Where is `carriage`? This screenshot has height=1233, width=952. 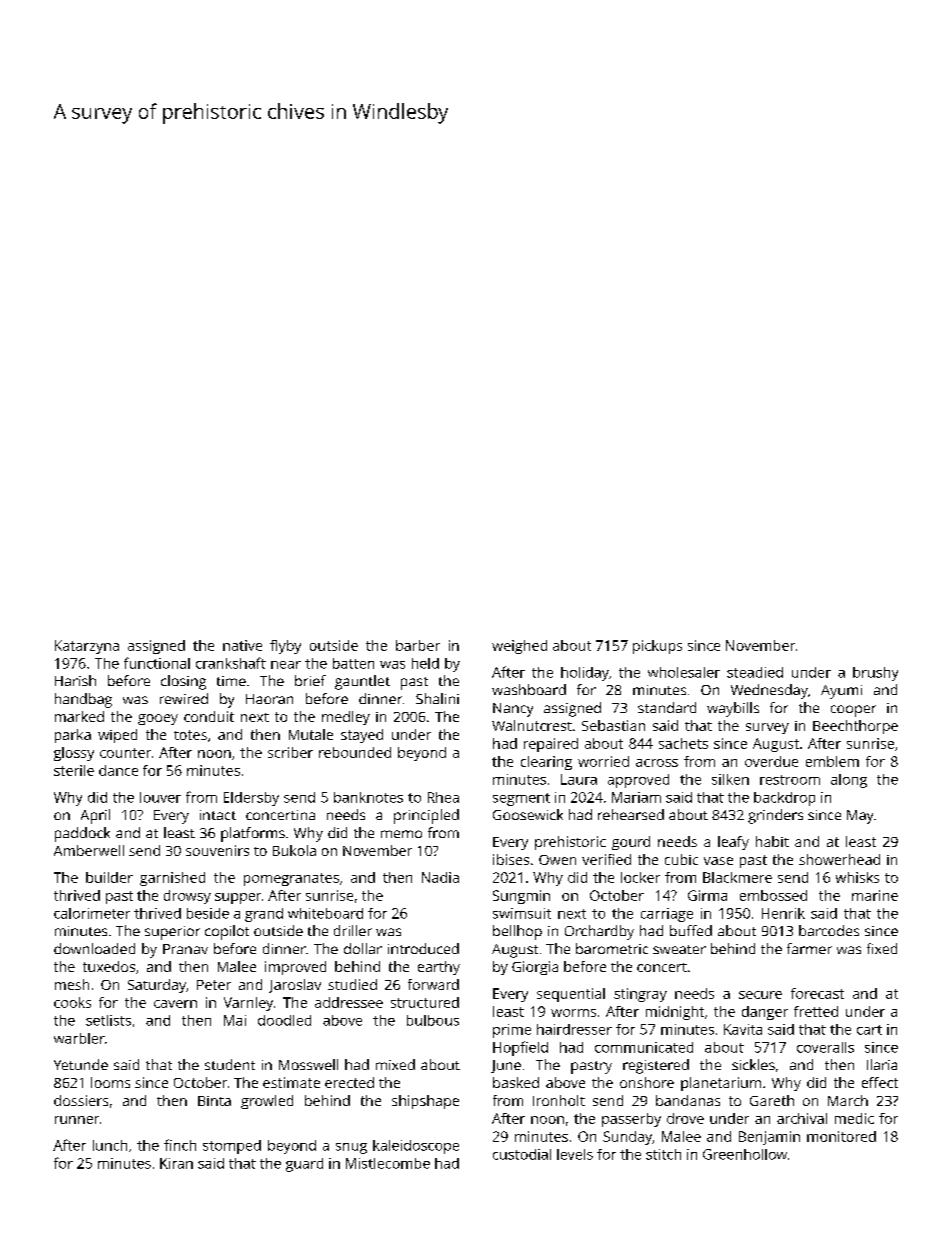
carriage is located at coordinates (667, 915).
